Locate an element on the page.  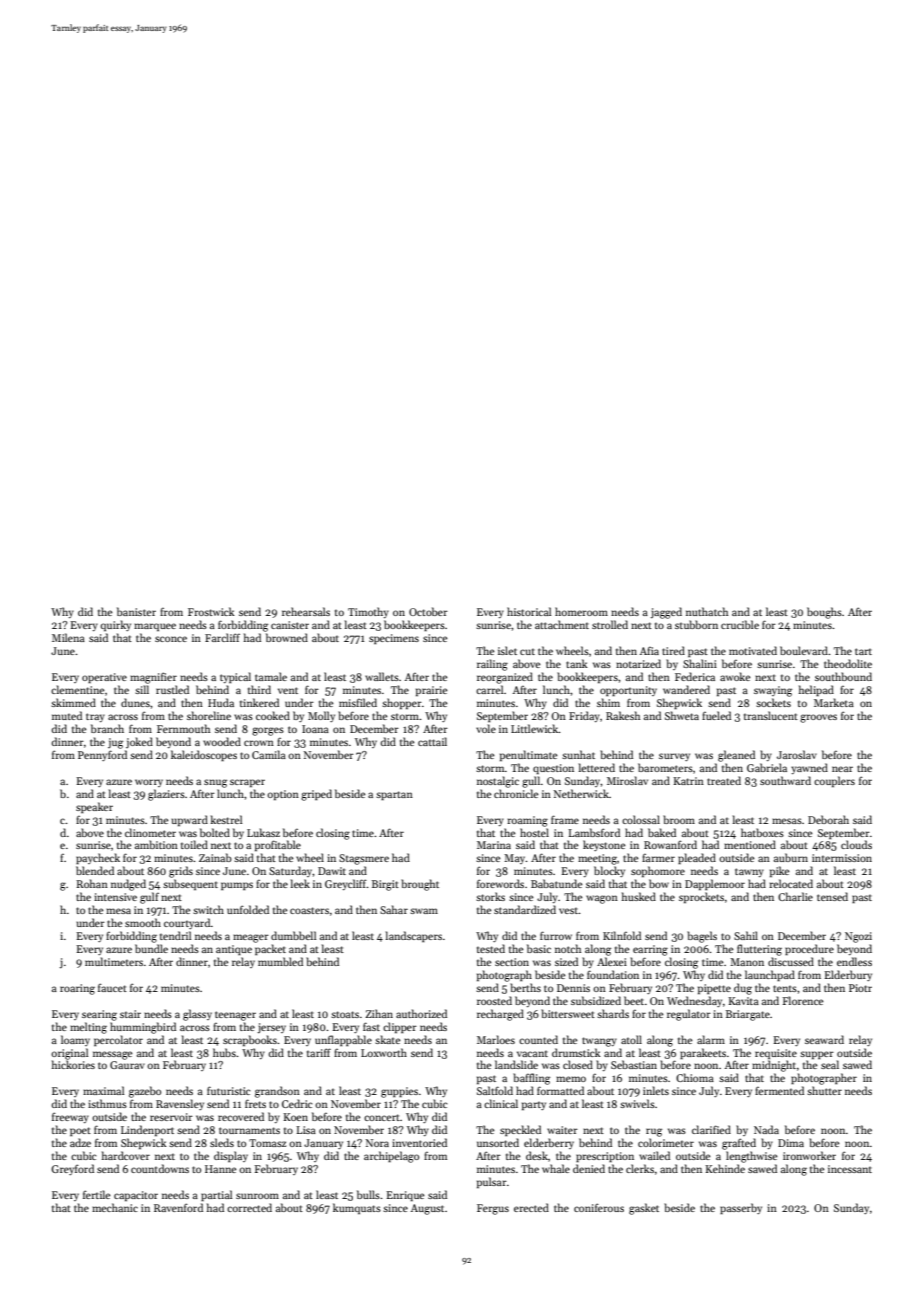
Huda is located at coordinates (221, 702).
